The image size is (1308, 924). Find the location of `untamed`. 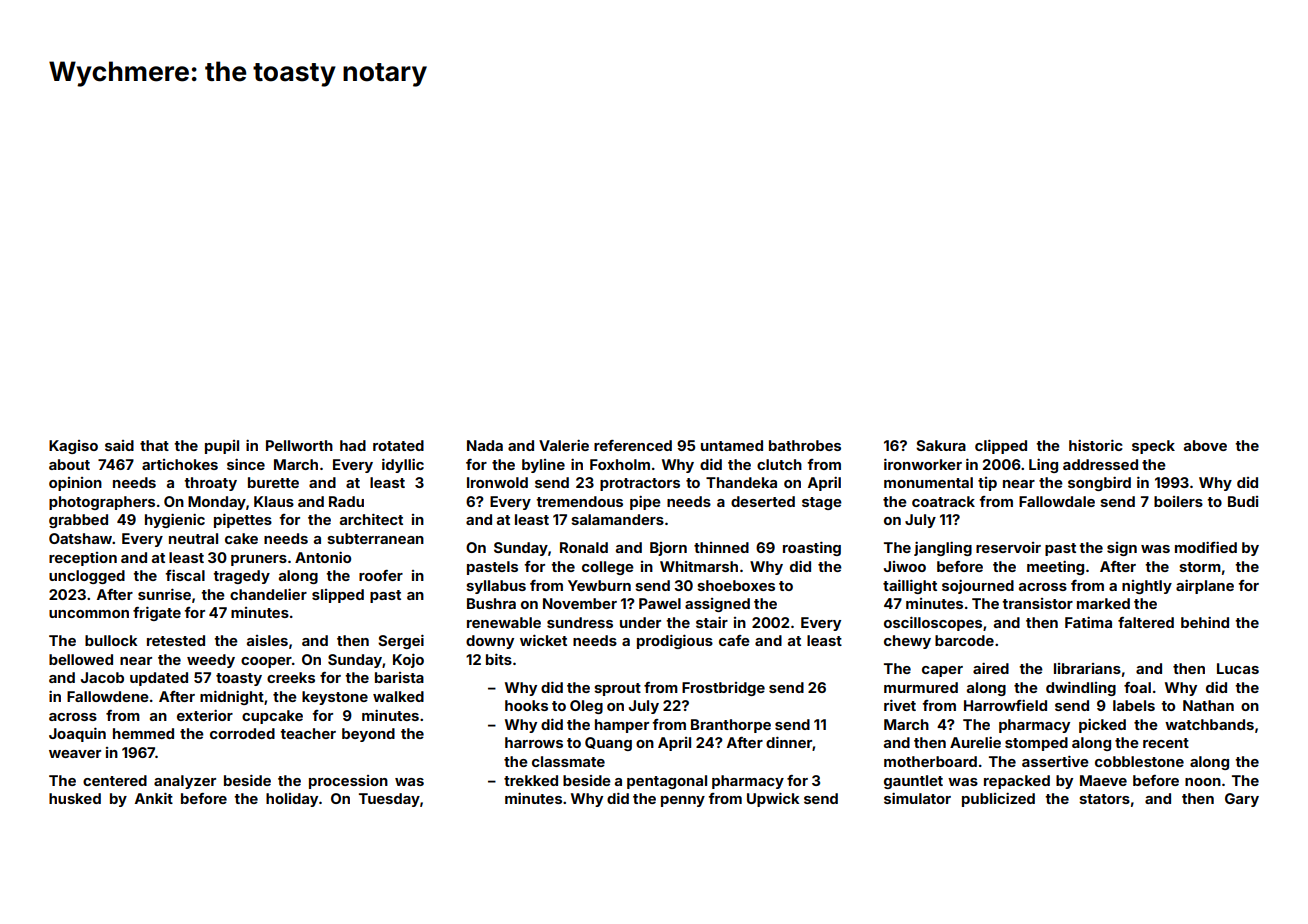

untamed is located at coordinates (732, 445).
